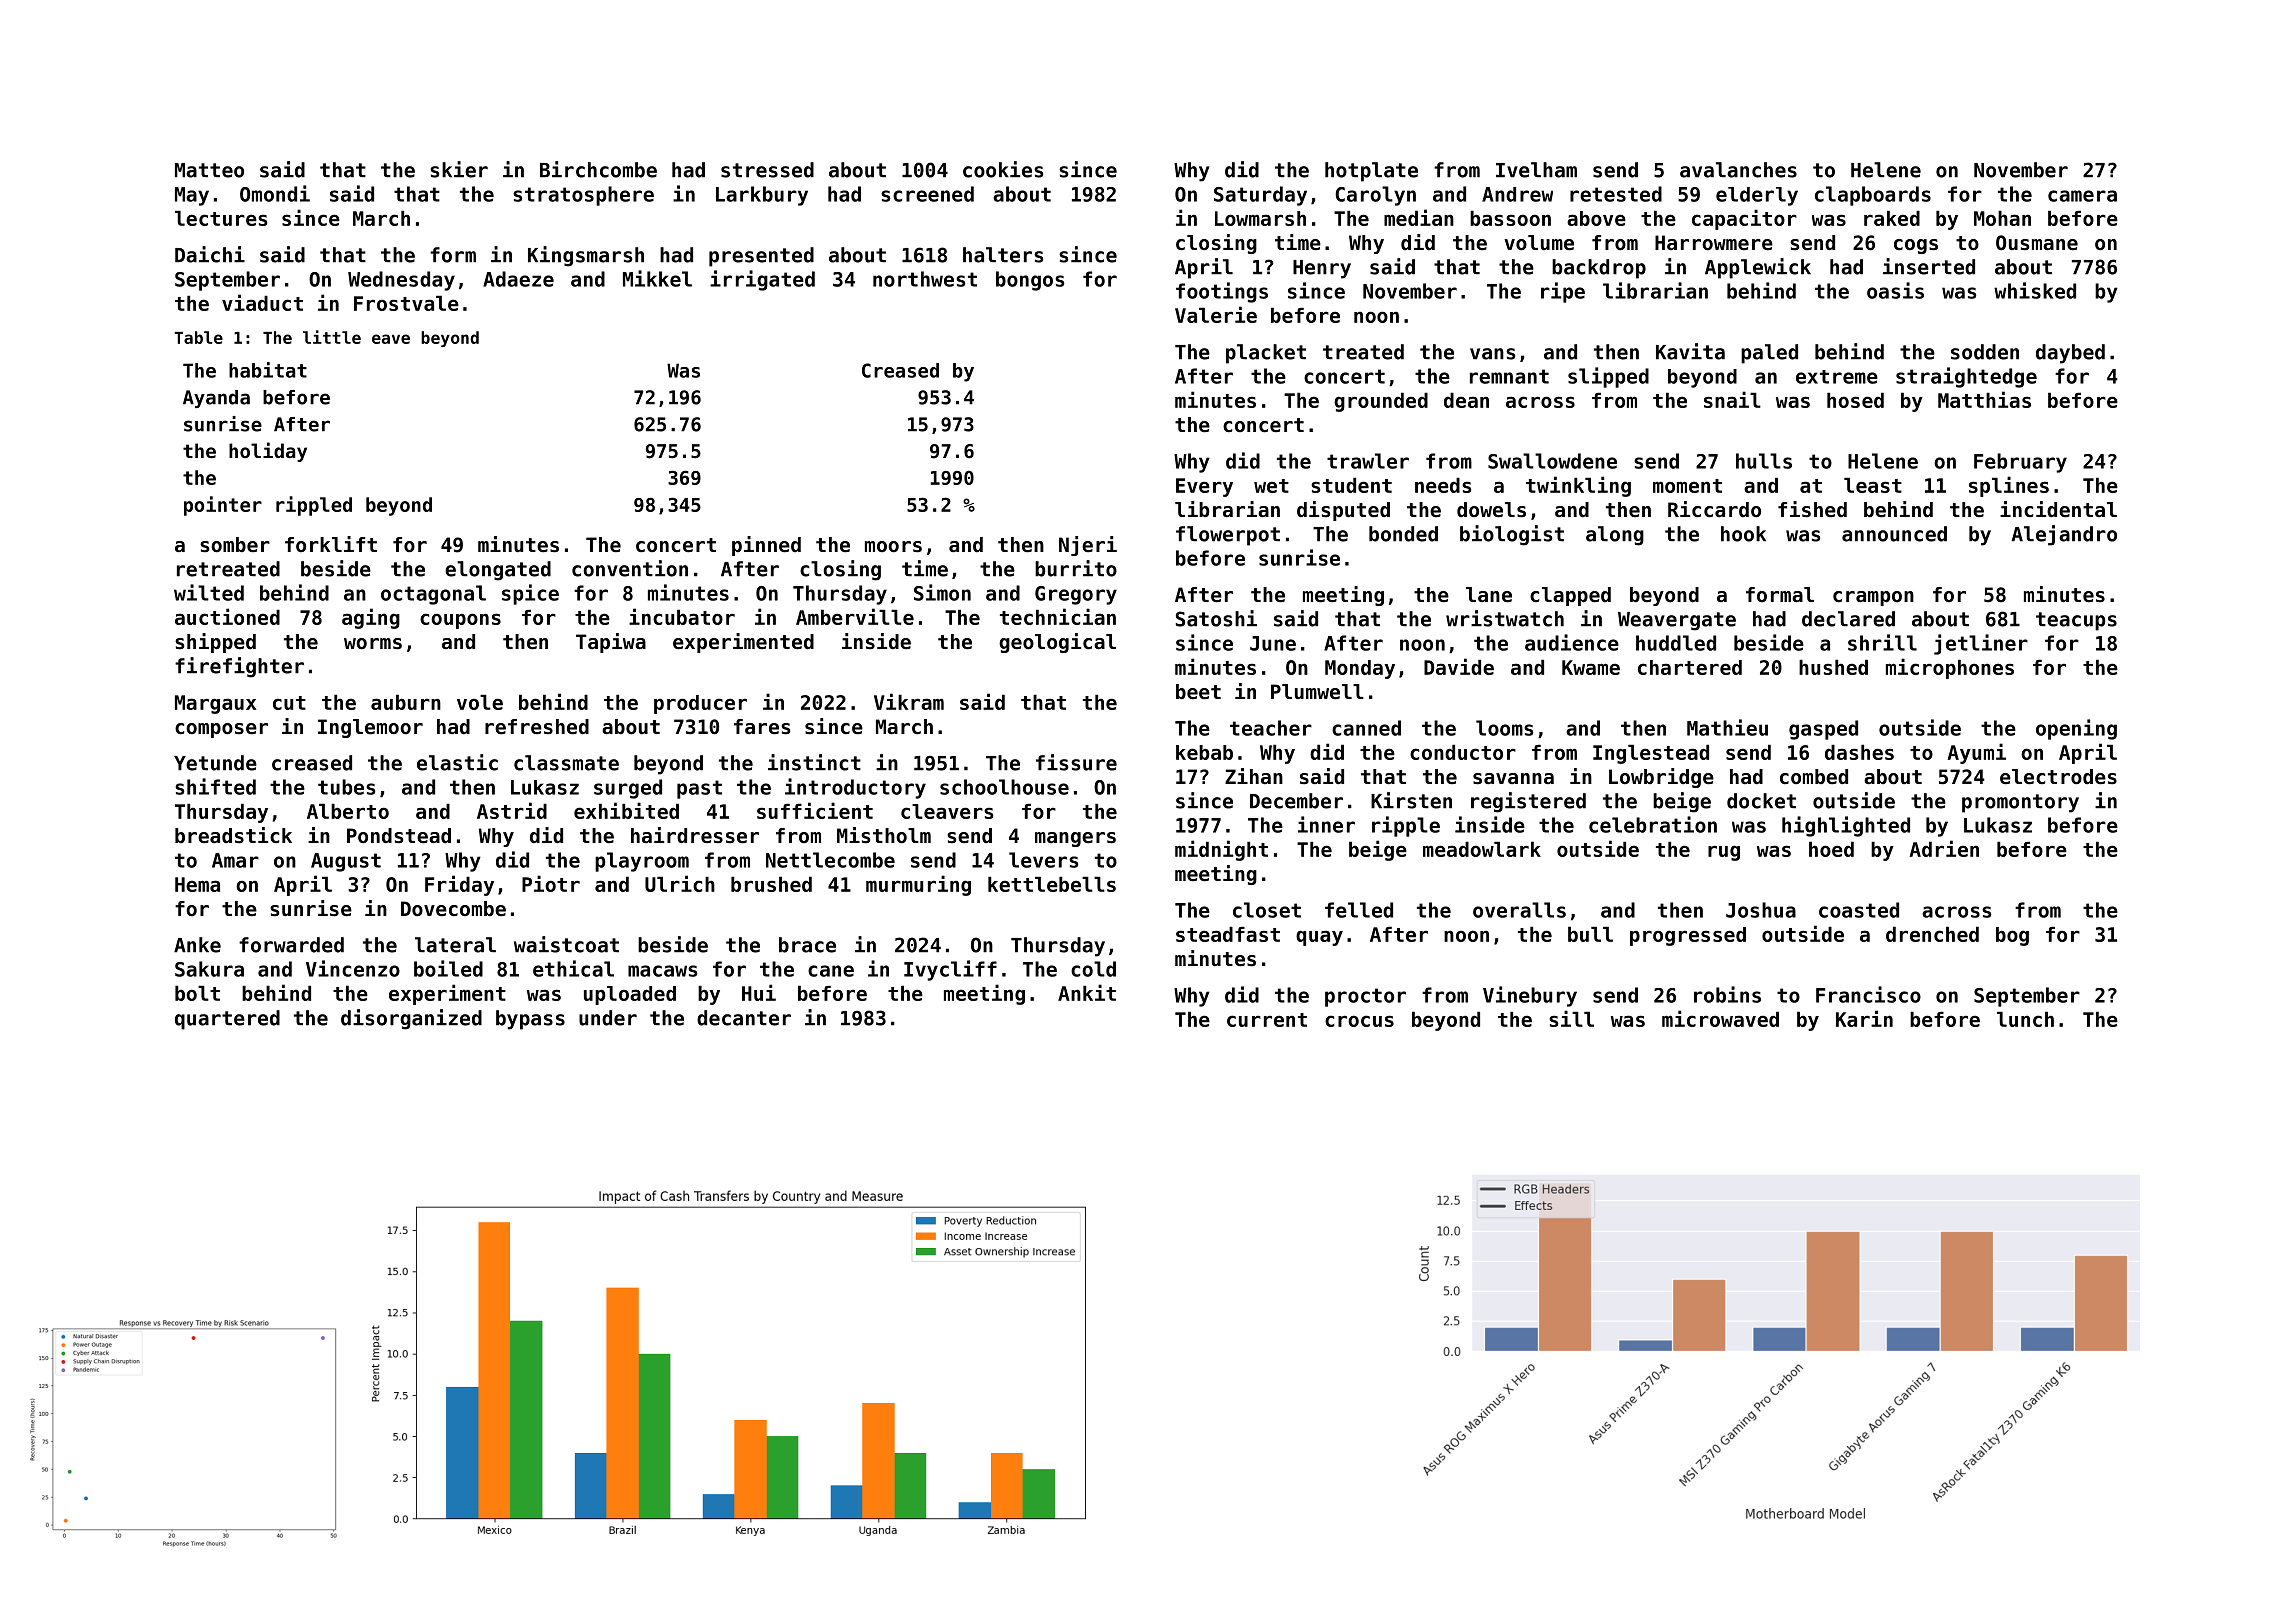 This image has width=2292, height=1620. What do you see at coordinates (2025, 1019) in the image?
I see `lunch` at bounding box center [2025, 1019].
